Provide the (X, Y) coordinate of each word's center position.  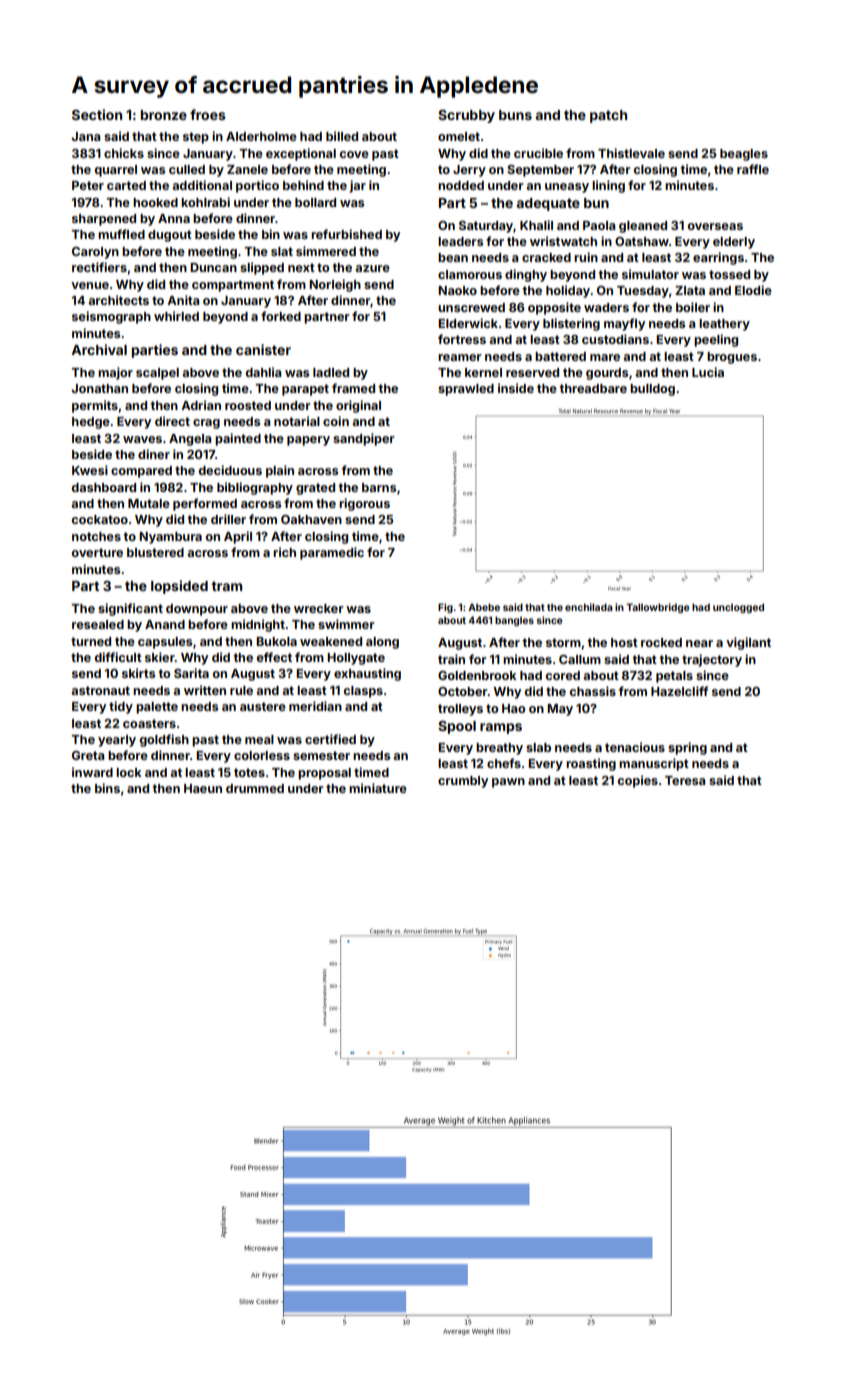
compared (141, 472)
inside (516, 388)
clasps (363, 692)
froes (208, 114)
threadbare (593, 388)
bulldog (652, 390)
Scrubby (466, 116)
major (115, 373)
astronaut (100, 690)
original (358, 406)
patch (608, 116)
